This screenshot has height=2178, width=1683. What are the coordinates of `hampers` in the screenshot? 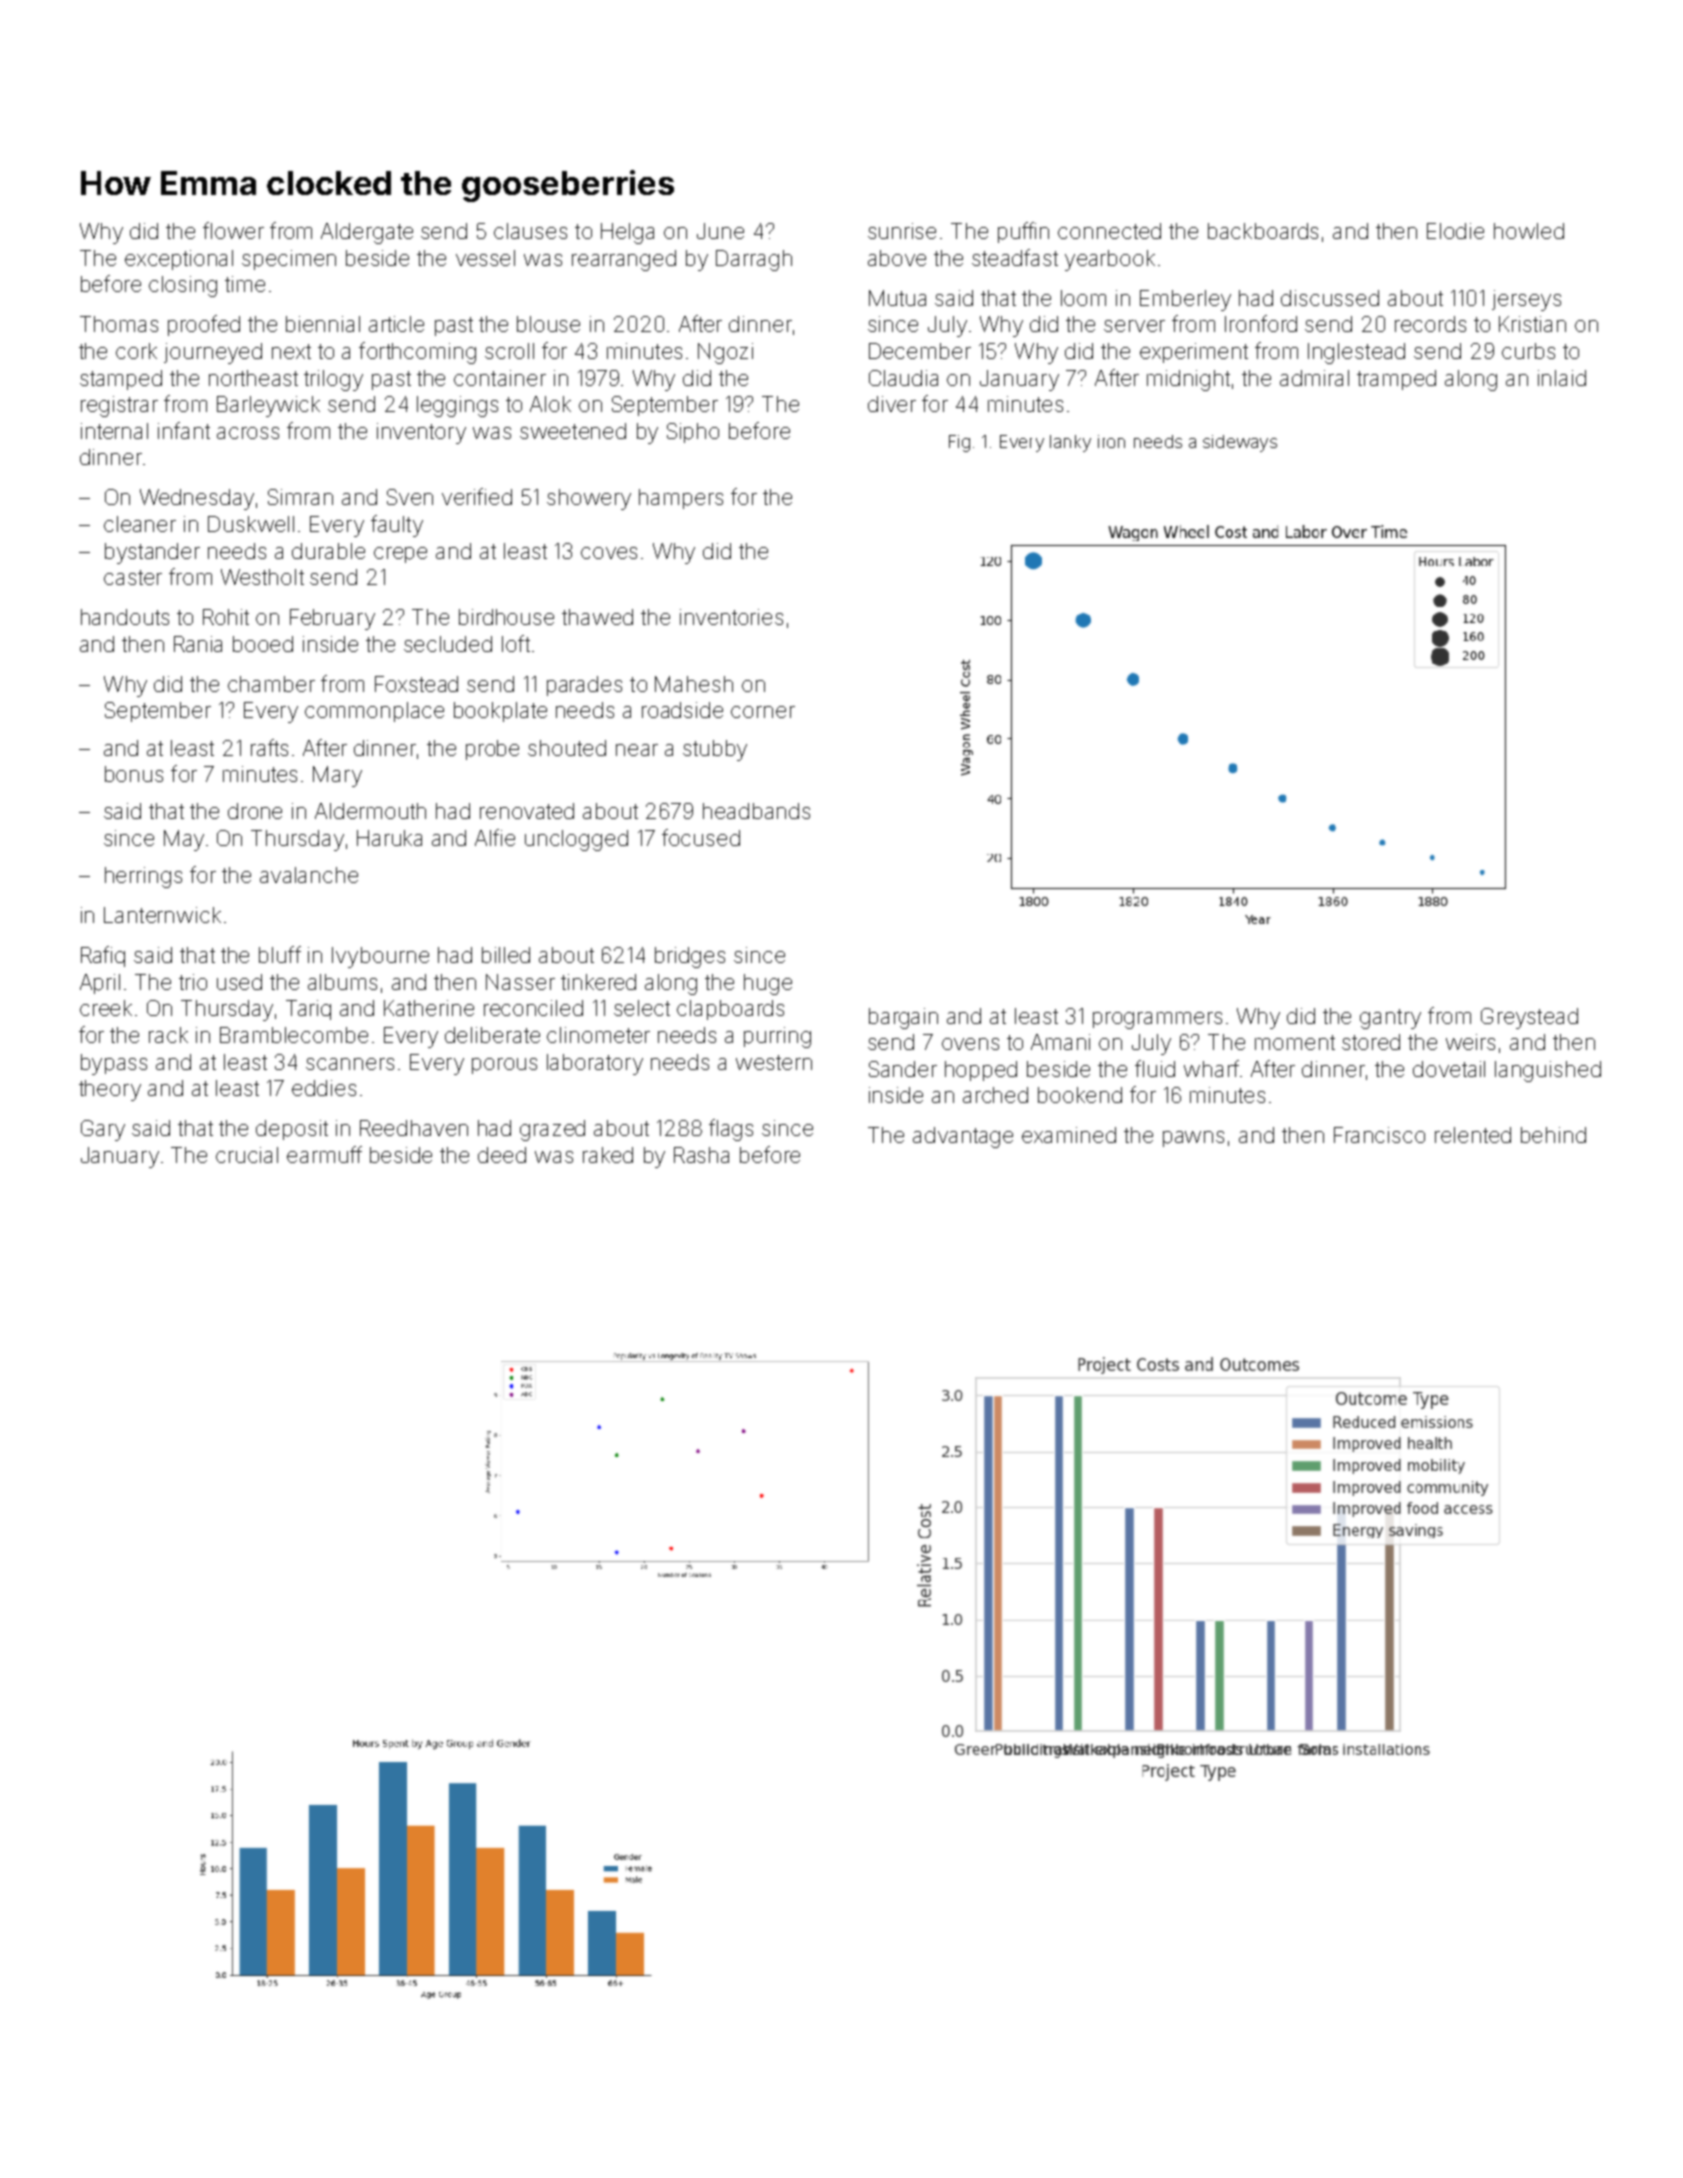 It's located at (681, 499).
